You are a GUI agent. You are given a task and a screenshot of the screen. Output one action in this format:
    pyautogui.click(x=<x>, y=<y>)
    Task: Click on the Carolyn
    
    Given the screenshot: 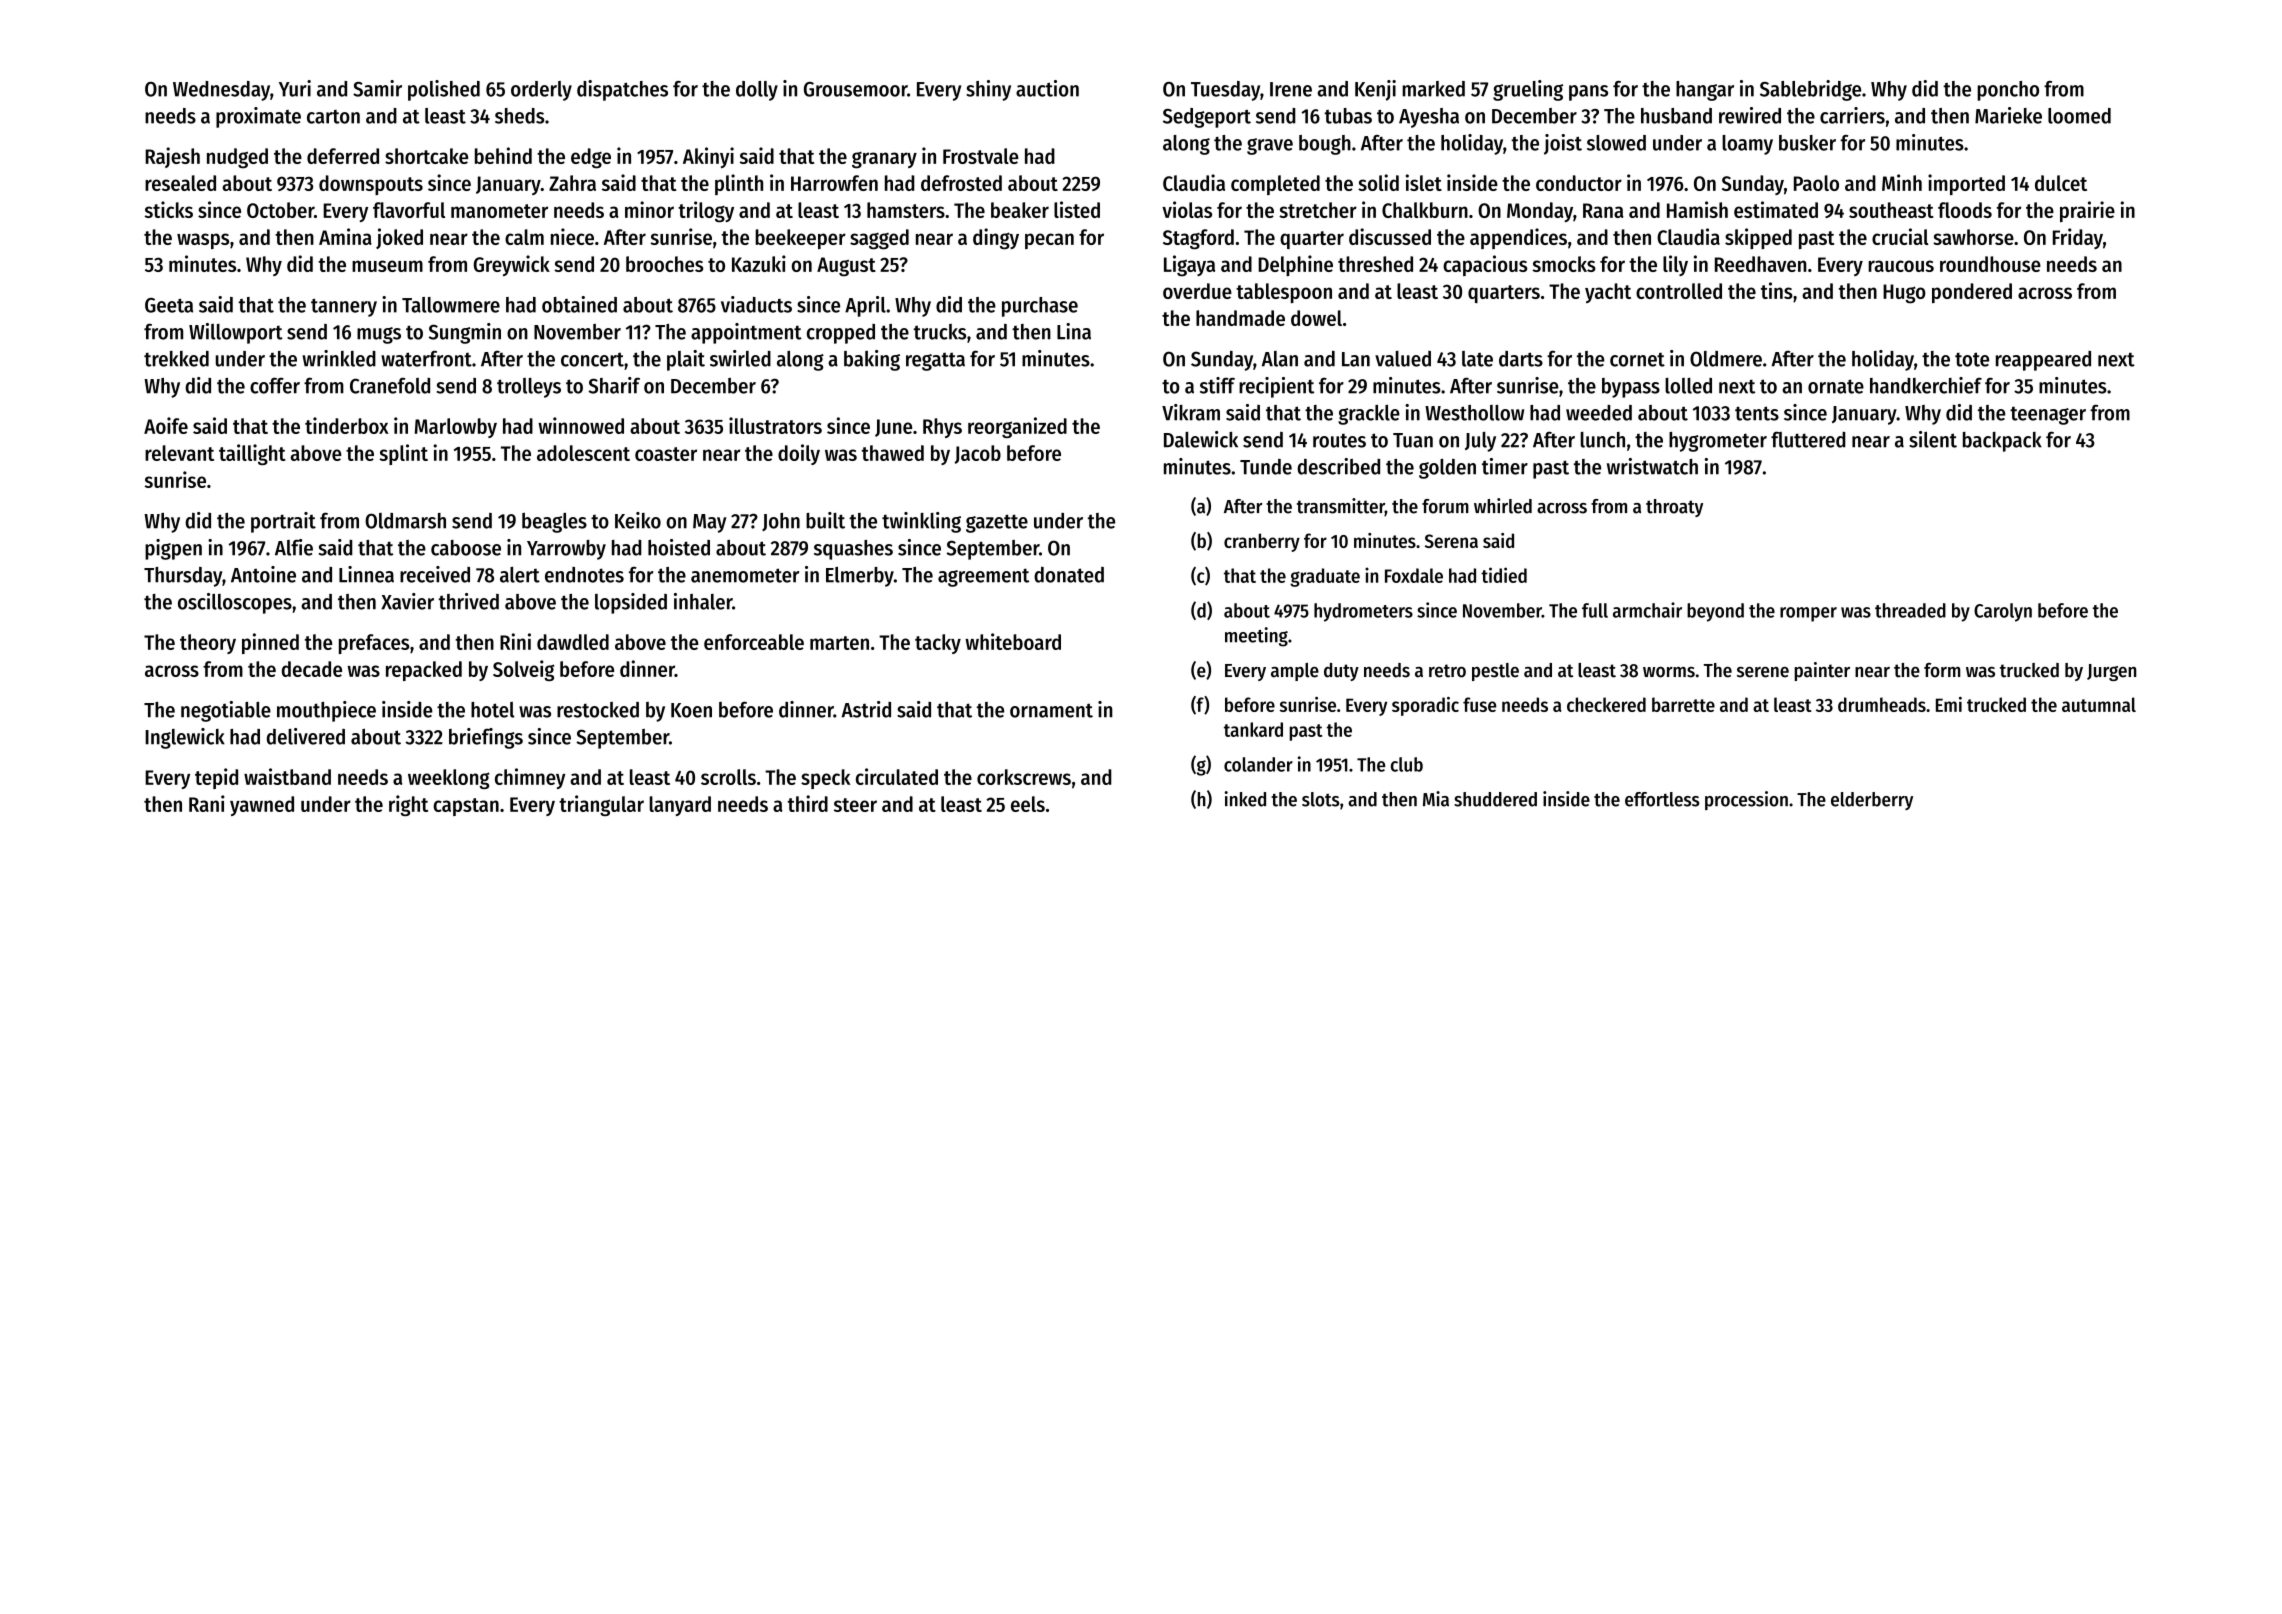 What is the action you would take?
    pyautogui.click(x=2003, y=612)
